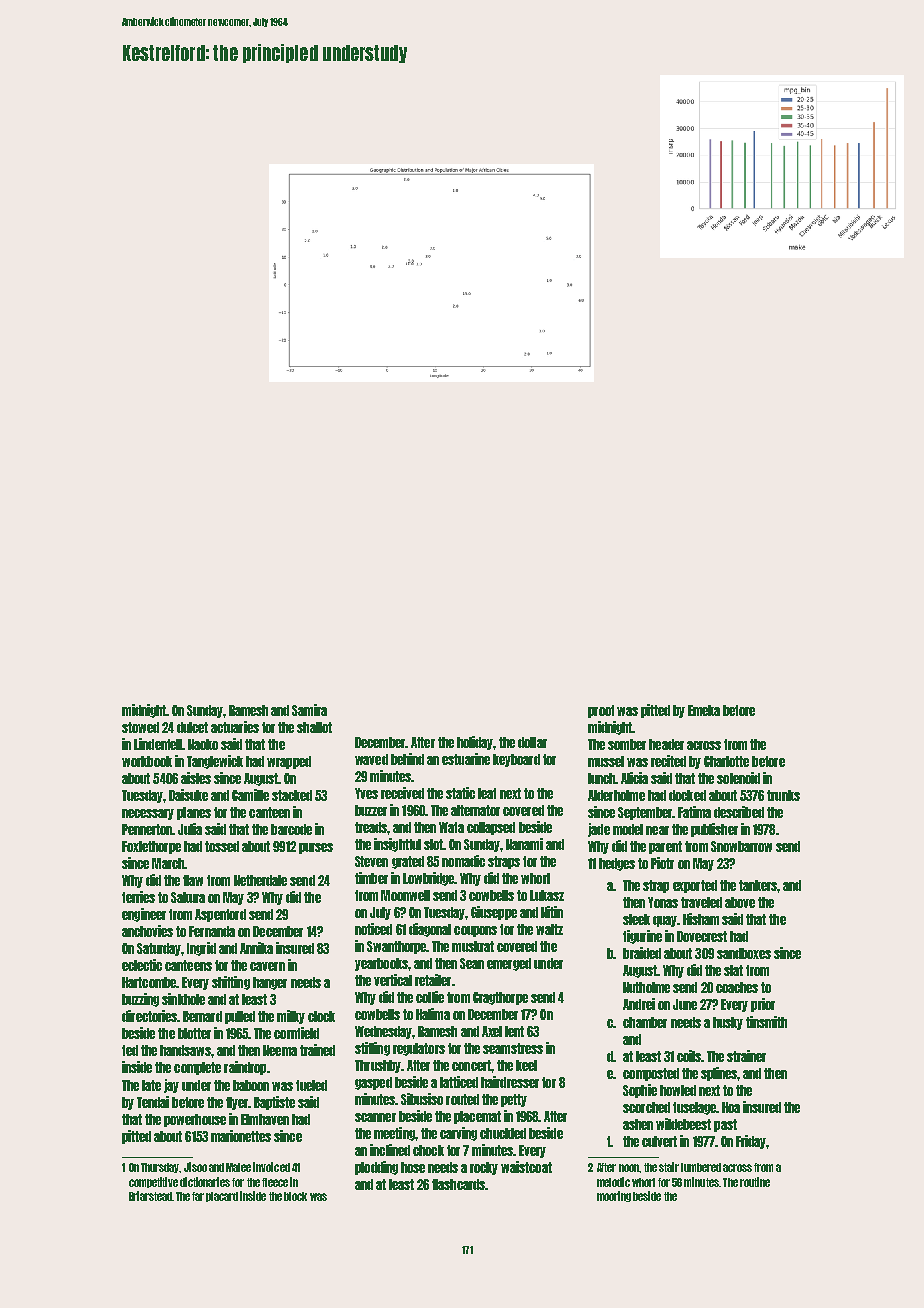 The height and width of the document is (1308, 924). I want to click on dollar, so click(532, 742).
